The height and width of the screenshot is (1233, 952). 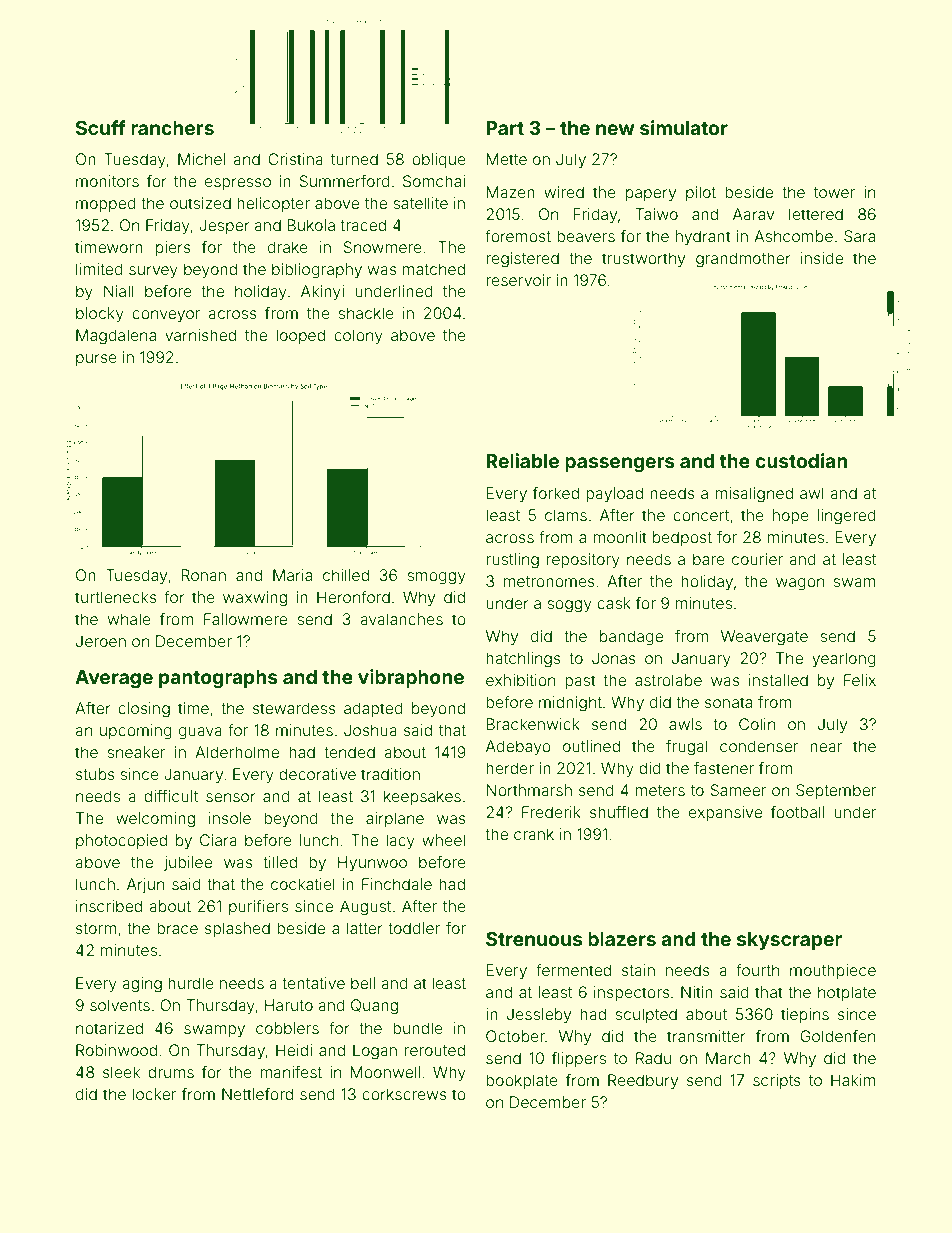 I want to click on toddler, so click(x=414, y=928).
